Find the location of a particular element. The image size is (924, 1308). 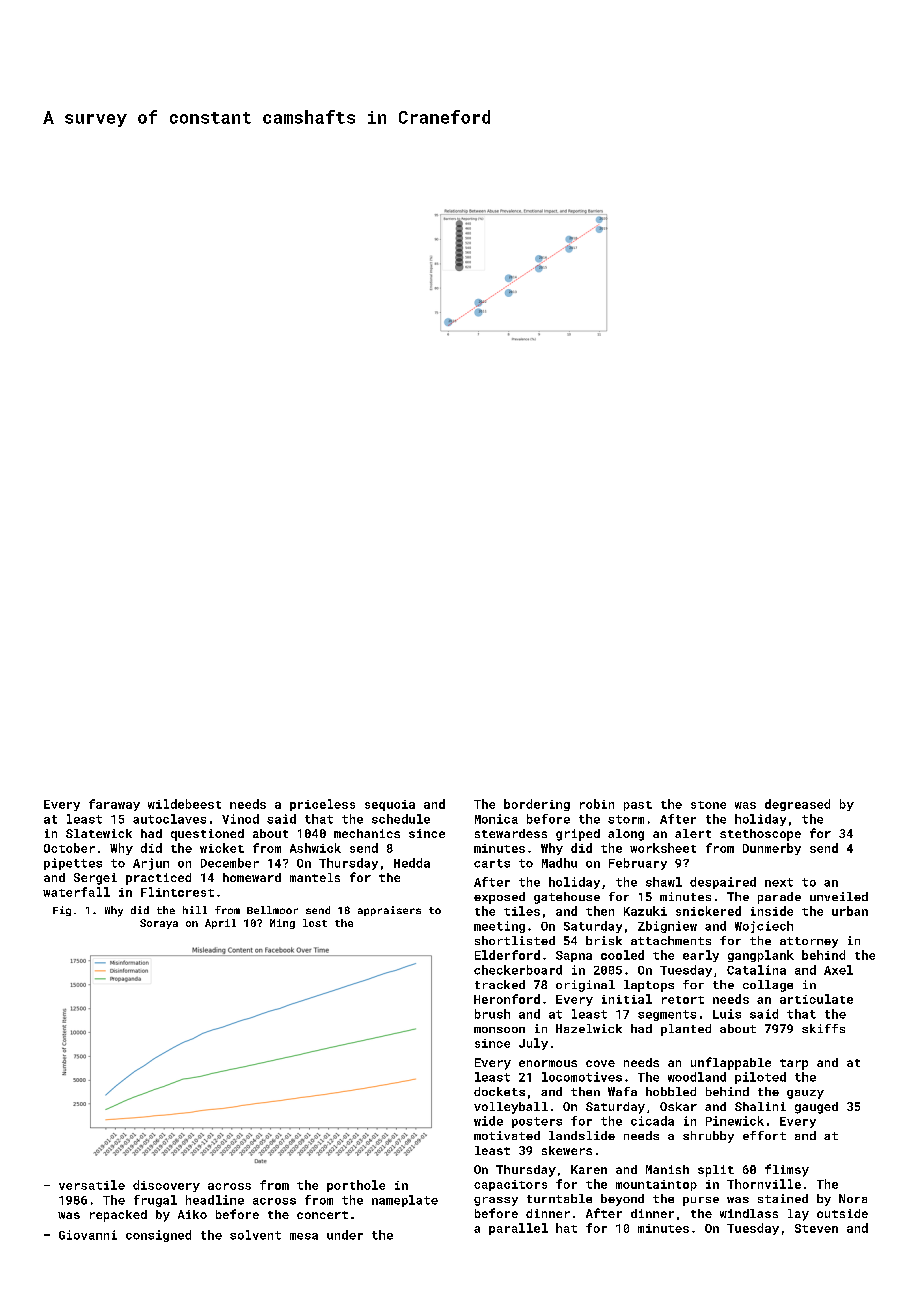

wicket is located at coordinates (222, 848).
